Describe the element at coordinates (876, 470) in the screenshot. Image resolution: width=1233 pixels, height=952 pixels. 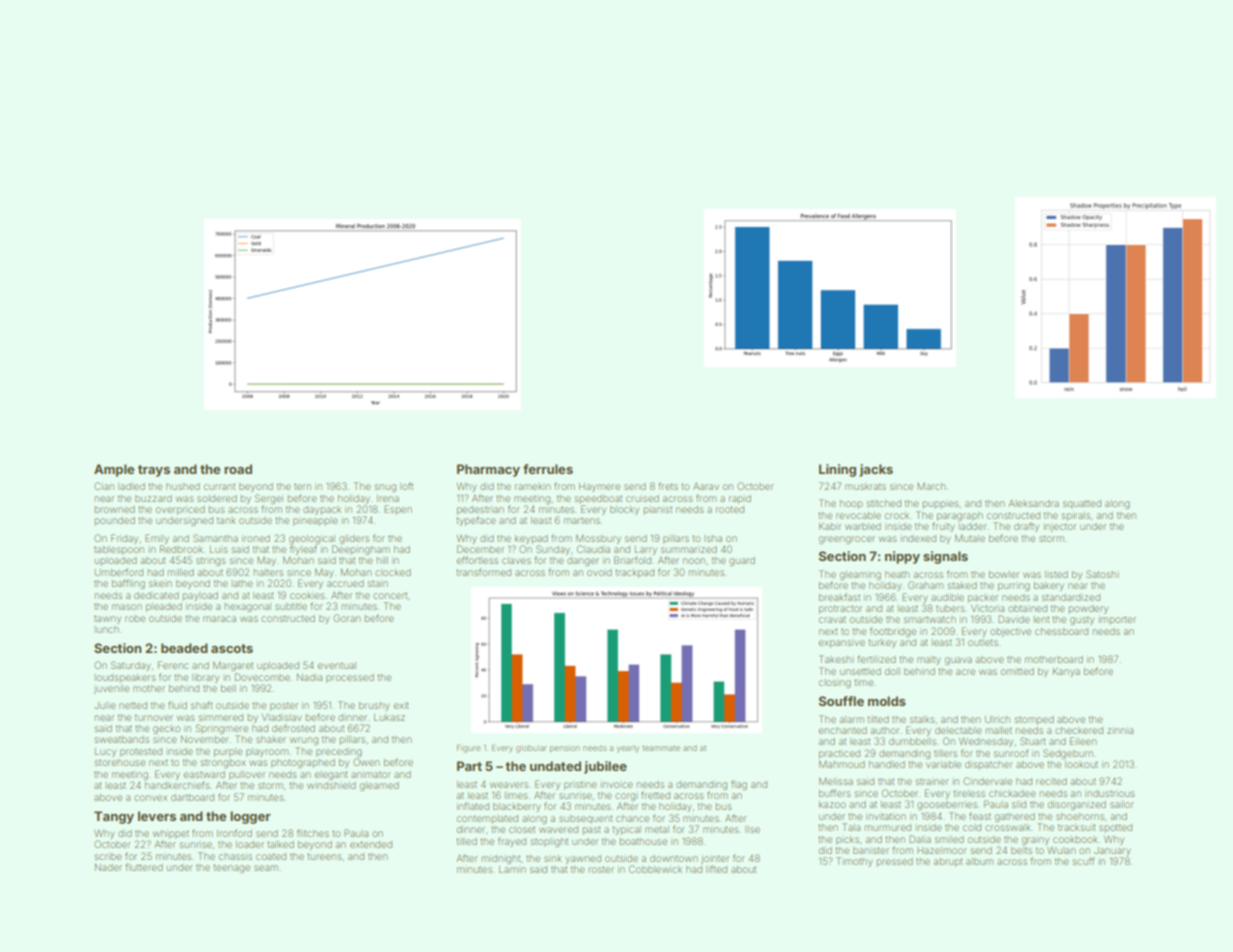
I see `jacks` at that location.
